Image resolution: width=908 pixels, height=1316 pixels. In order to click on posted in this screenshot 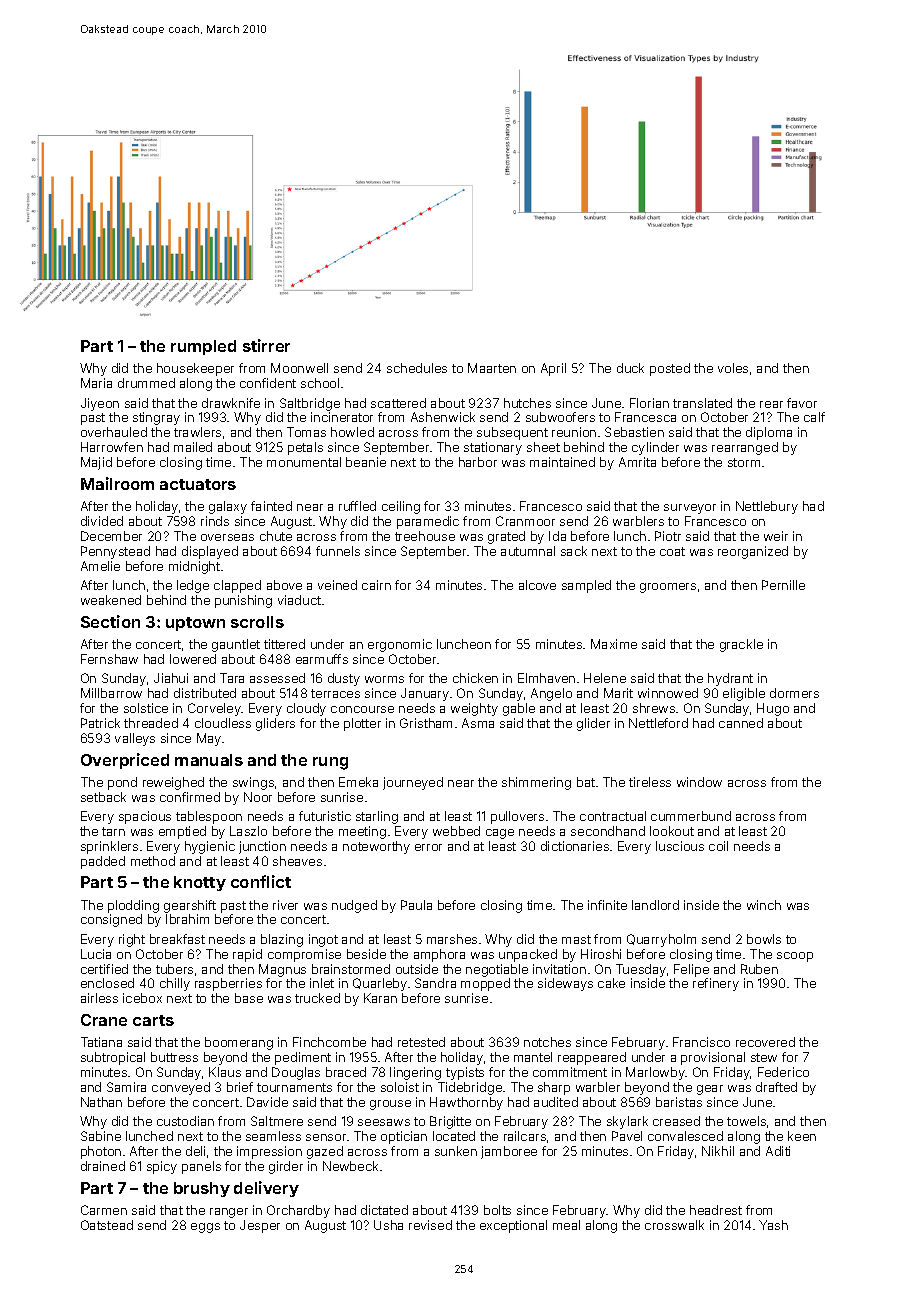, I will do `click(670, 369)`.
